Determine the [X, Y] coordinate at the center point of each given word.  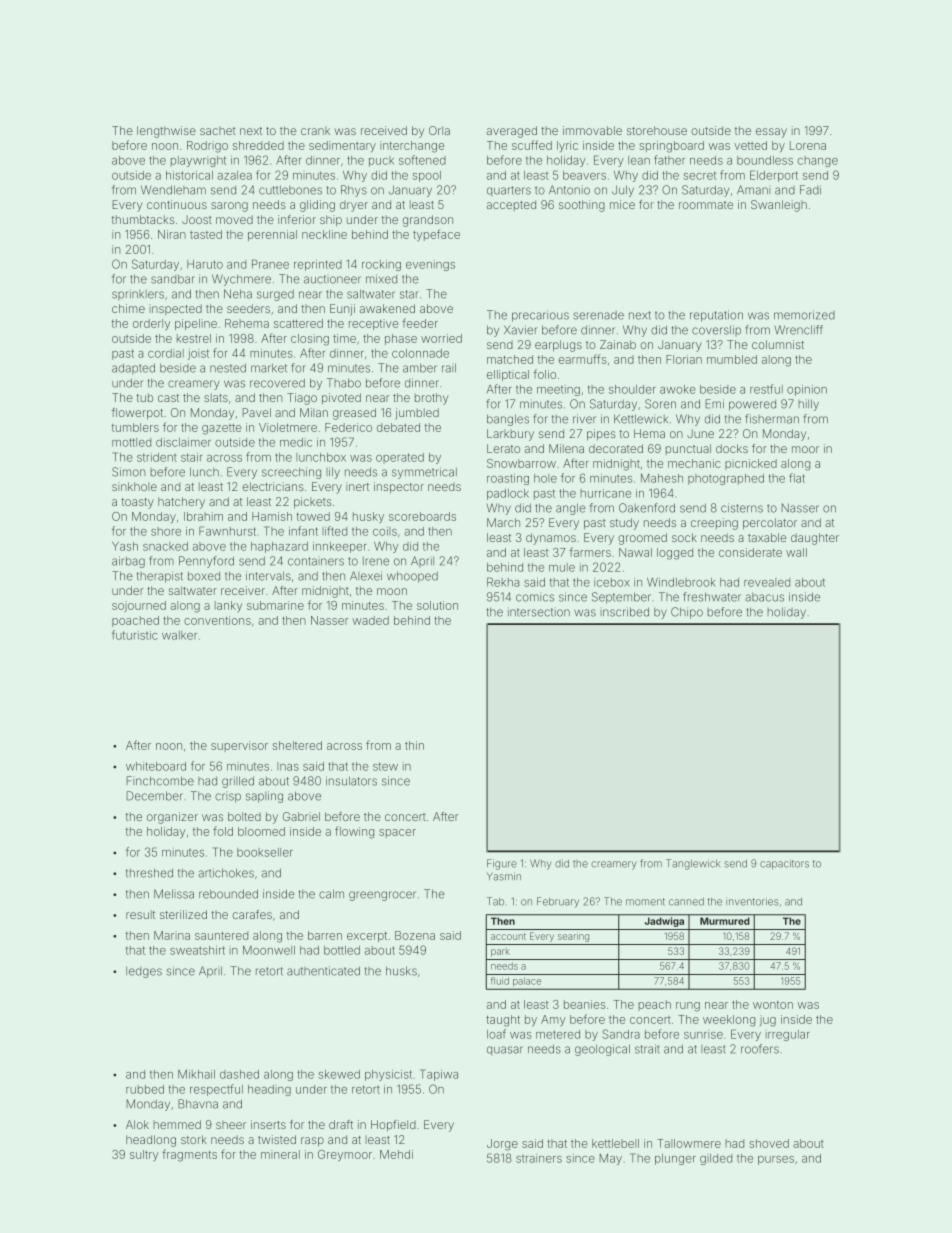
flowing [354, 832]
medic [296, 442]
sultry [144, 1155]
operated [400, 458]
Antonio [569, 190]
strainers [539, 1158]
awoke [678, 389]
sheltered [297, 745]
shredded [258, 145]
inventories [752, 901]
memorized [804, 315]
